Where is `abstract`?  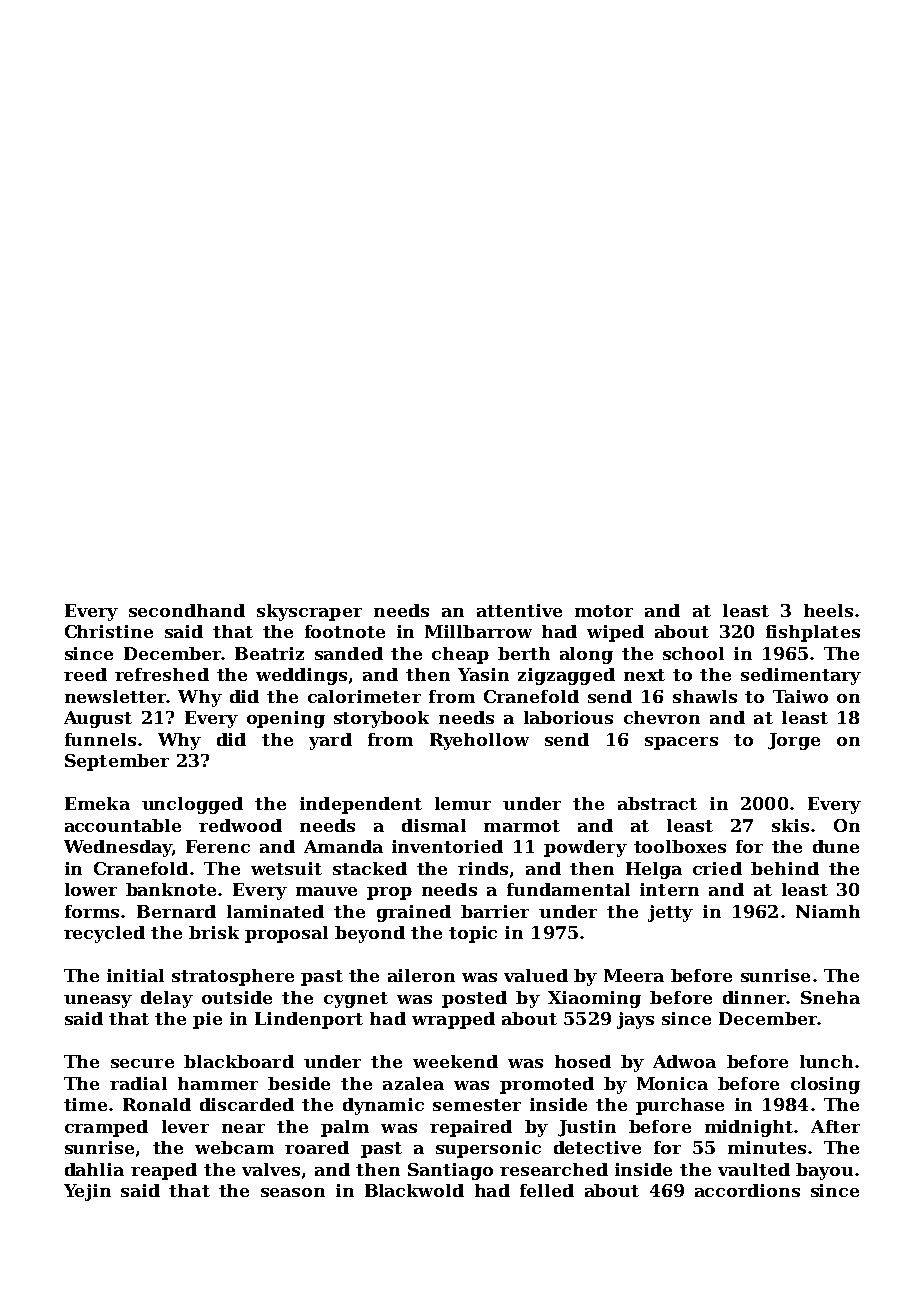 abstract is located at coordinates (657, 803).
